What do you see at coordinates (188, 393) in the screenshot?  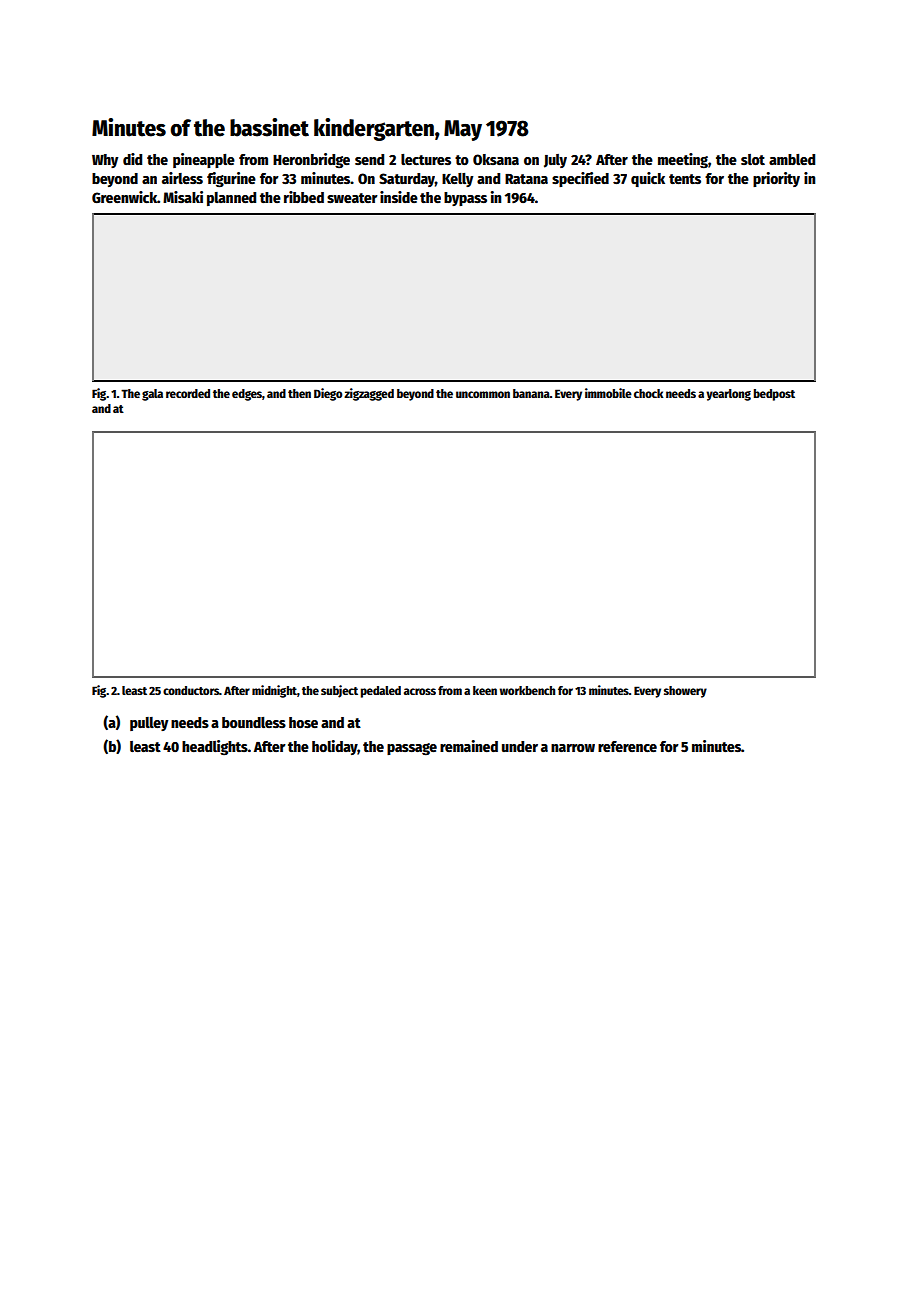 I see `recorded` at bounding box center [188, 393].
